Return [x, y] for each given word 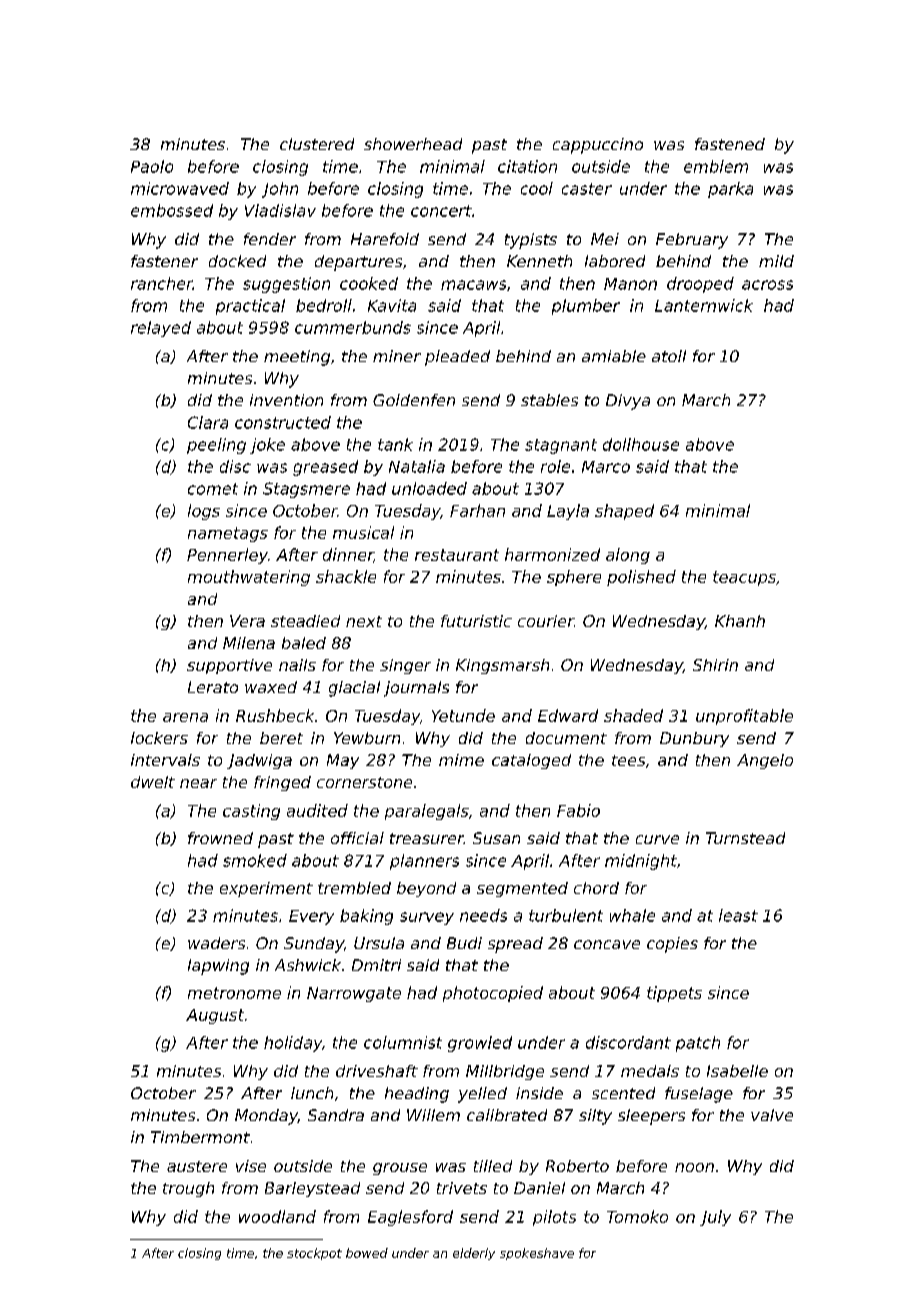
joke [267, 446]
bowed [367, 1253]
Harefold [385, 239]
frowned [220, 838]
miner [397, 356]
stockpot [314, 1254]
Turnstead [745, 838]
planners [424, 862]
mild [776, 261]
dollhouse [641, 444]
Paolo [152, 166]
